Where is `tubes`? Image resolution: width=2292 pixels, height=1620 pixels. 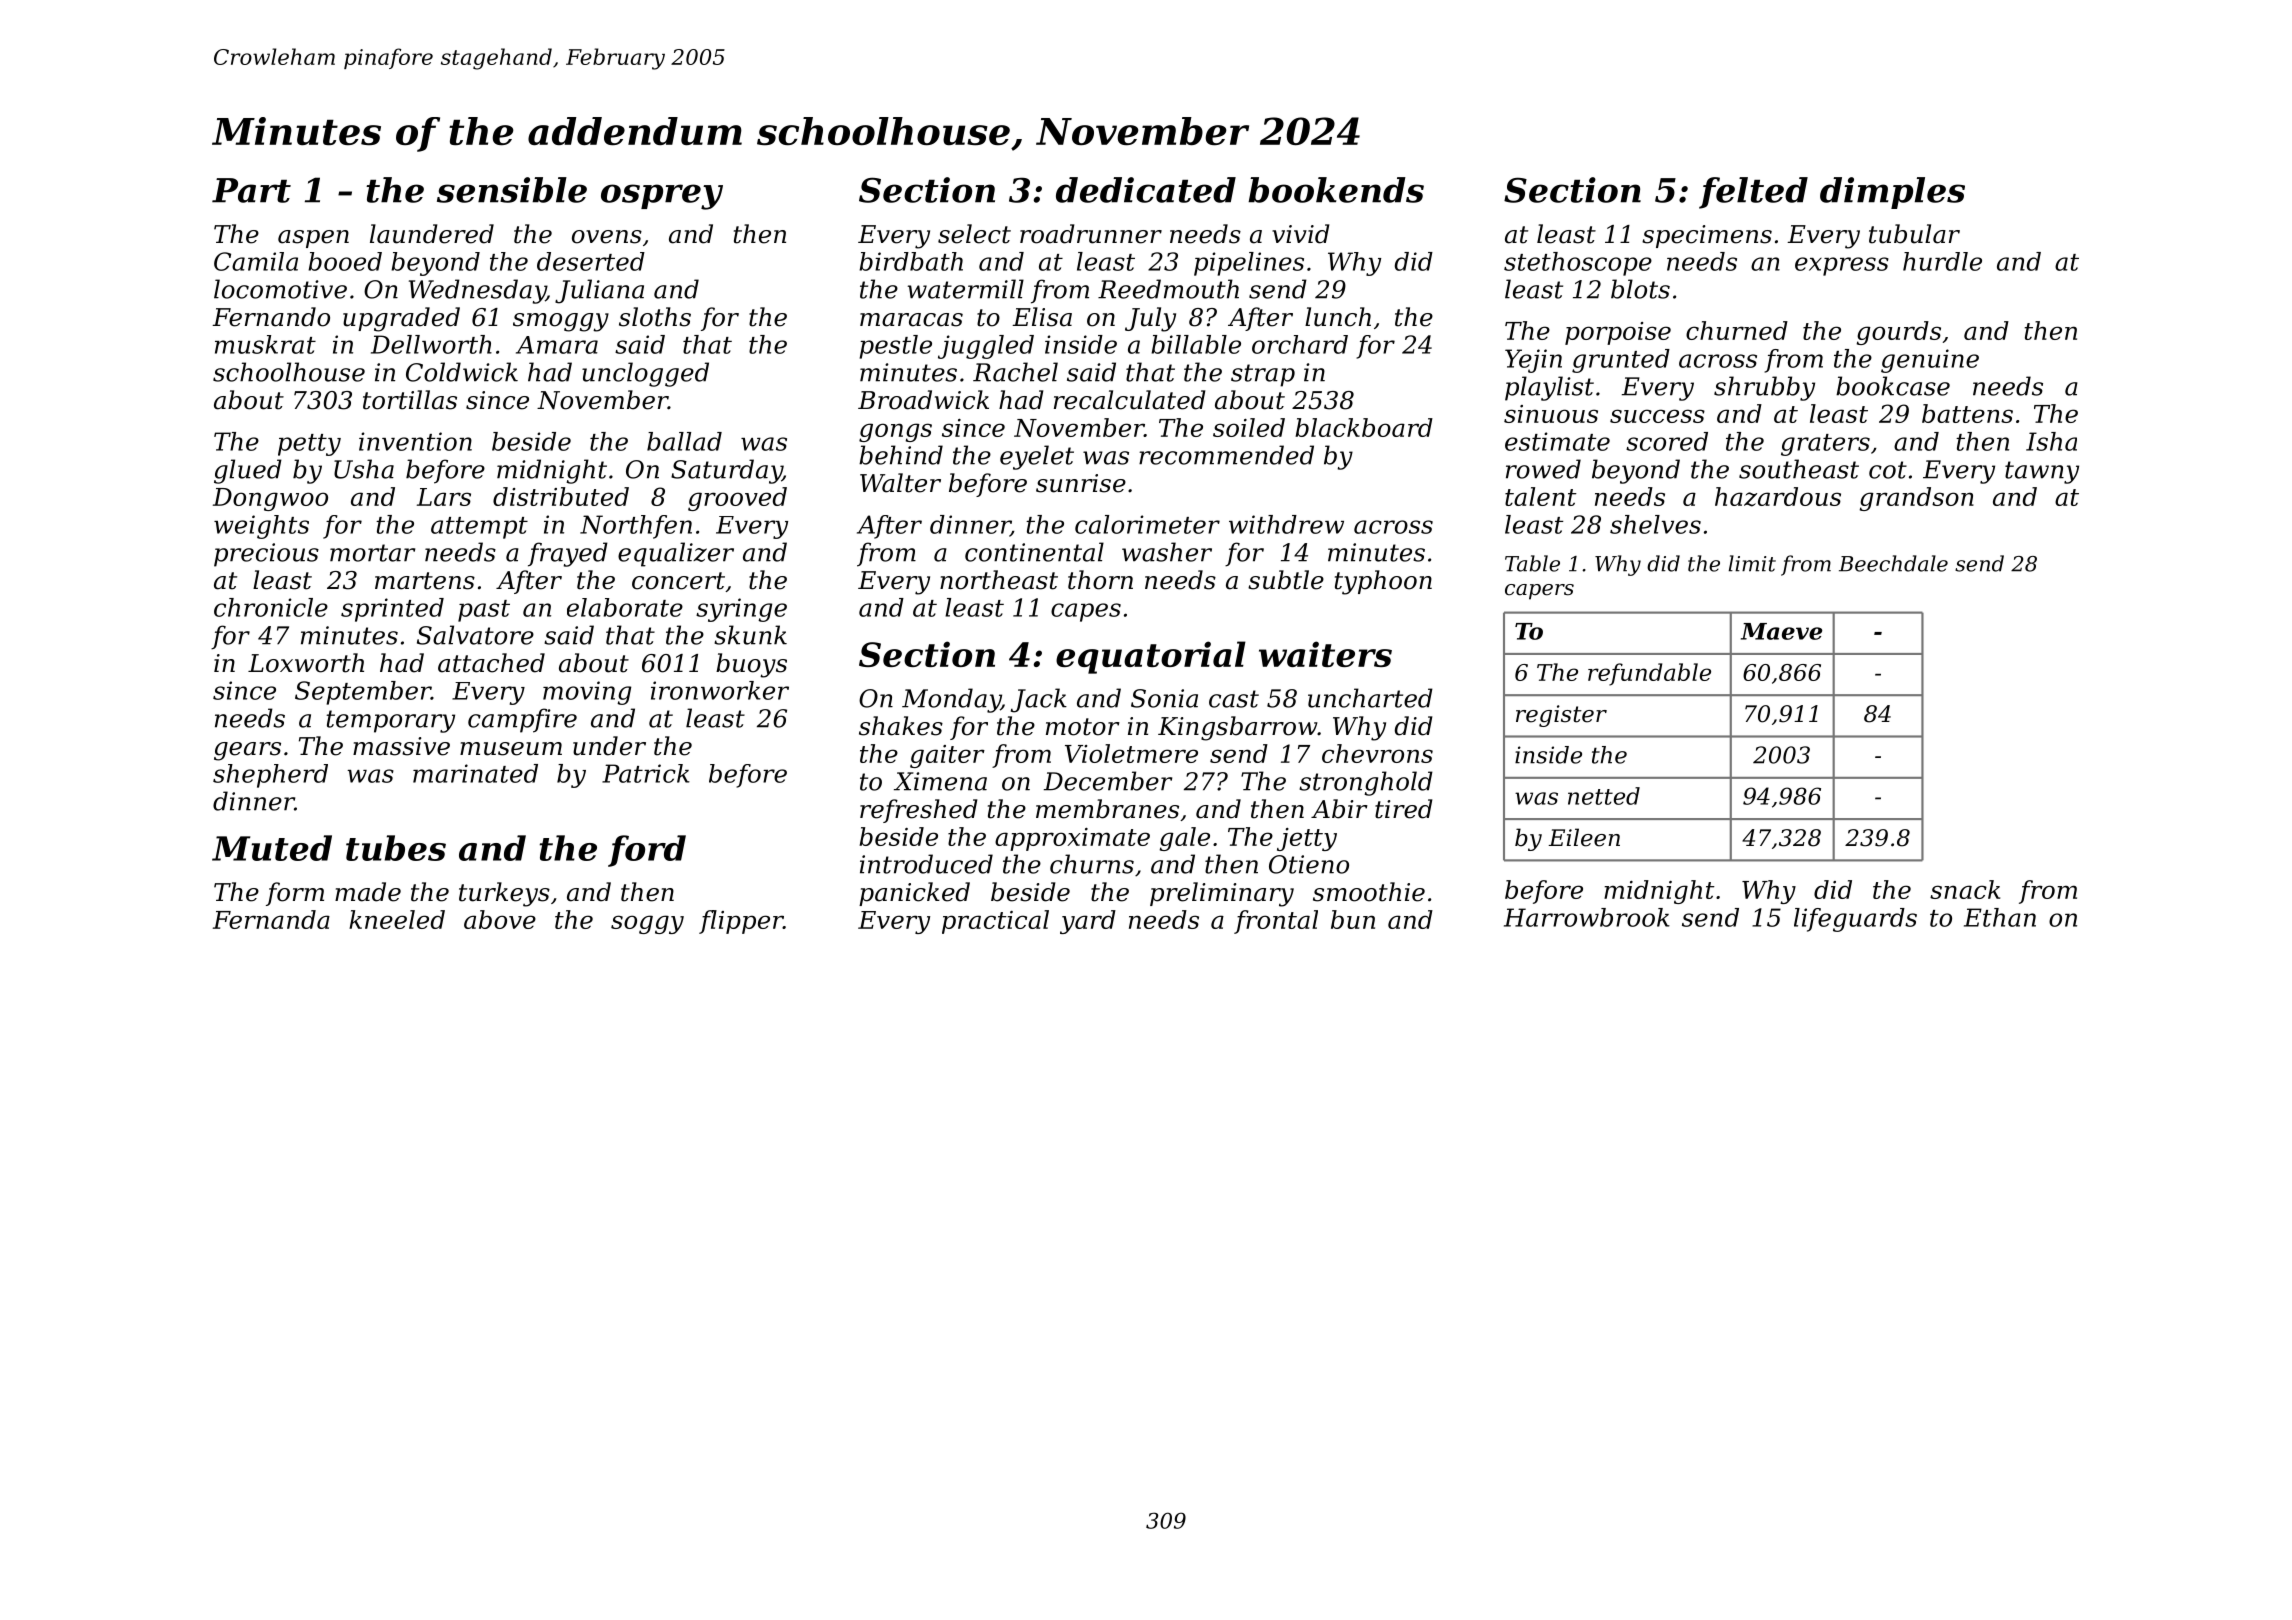 tubes is located at coordinates (396, 848).
